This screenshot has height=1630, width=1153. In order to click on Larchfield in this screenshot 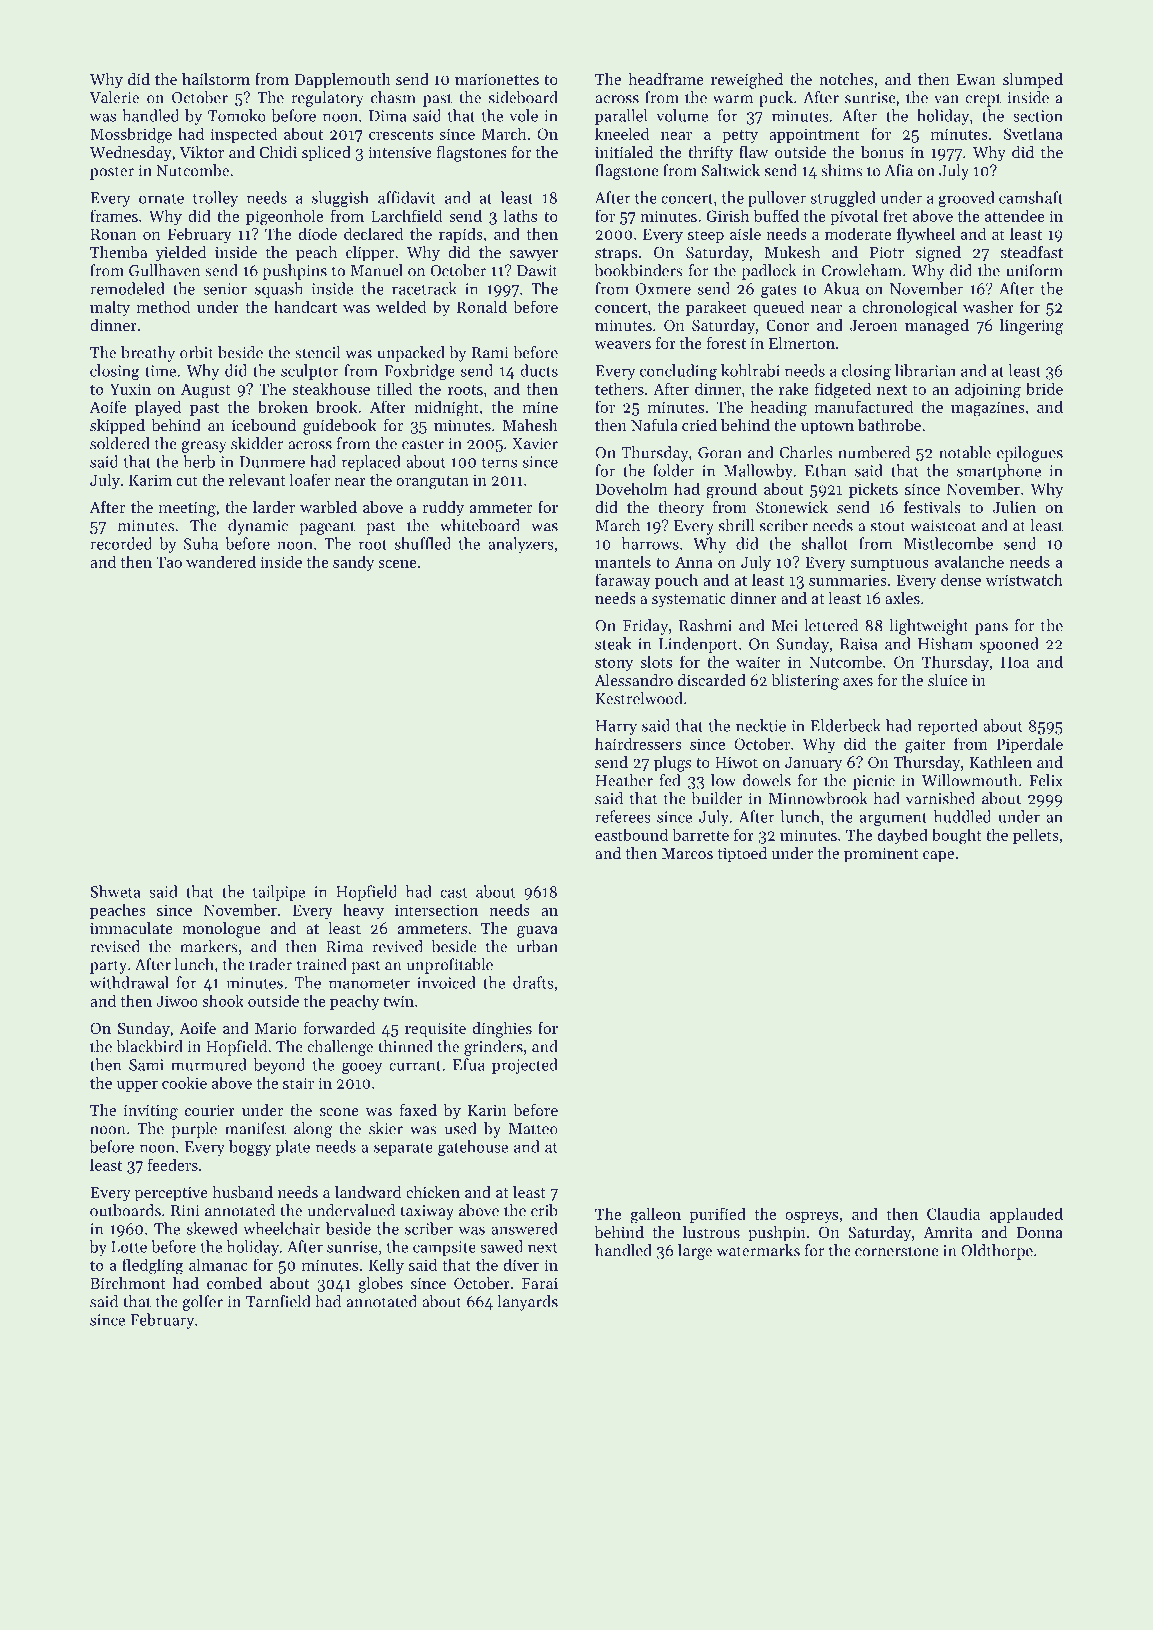, I will do `click(406, 215)`.
